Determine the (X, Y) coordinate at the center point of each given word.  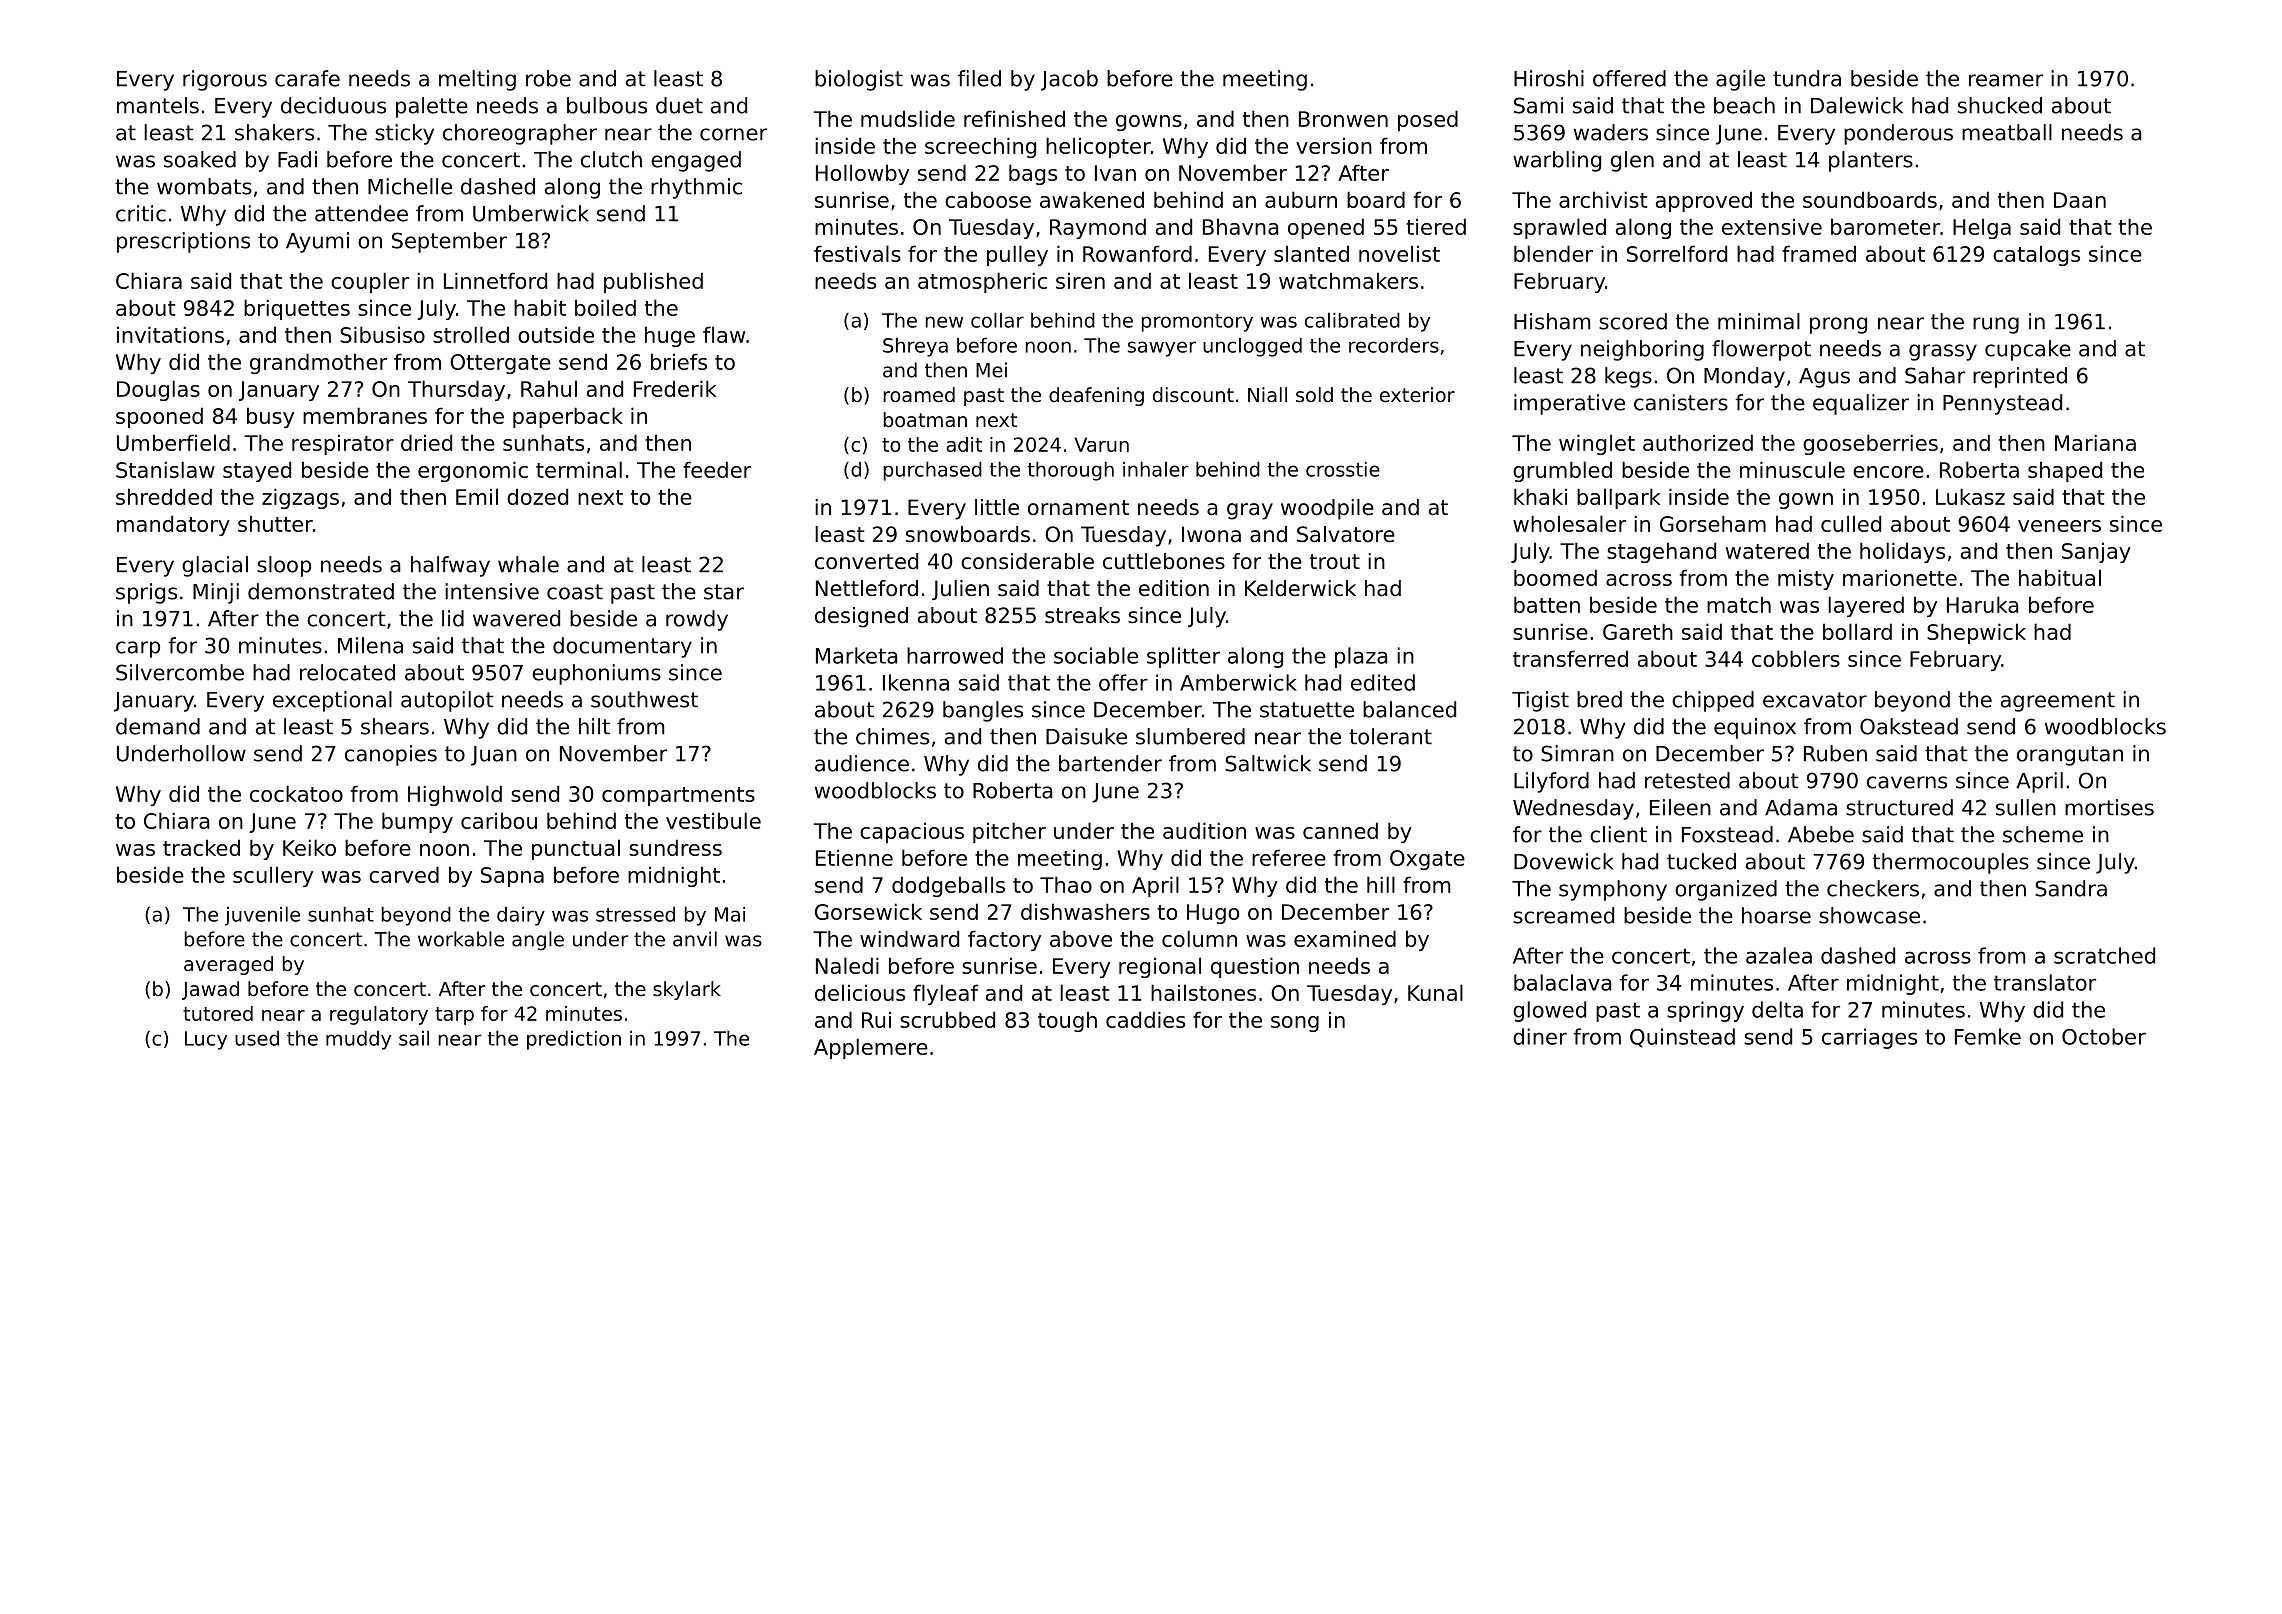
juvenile (262, 916)
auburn (1301, 199)
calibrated (1352, 320)
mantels (158, 105)
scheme (2043, 834)
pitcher (1009, 832)
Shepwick (1976, 633)
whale (528, 564)
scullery (273, 876)
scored (1633, 321)
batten (1547, 604)
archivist (1603, 199)
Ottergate (500, 364)
